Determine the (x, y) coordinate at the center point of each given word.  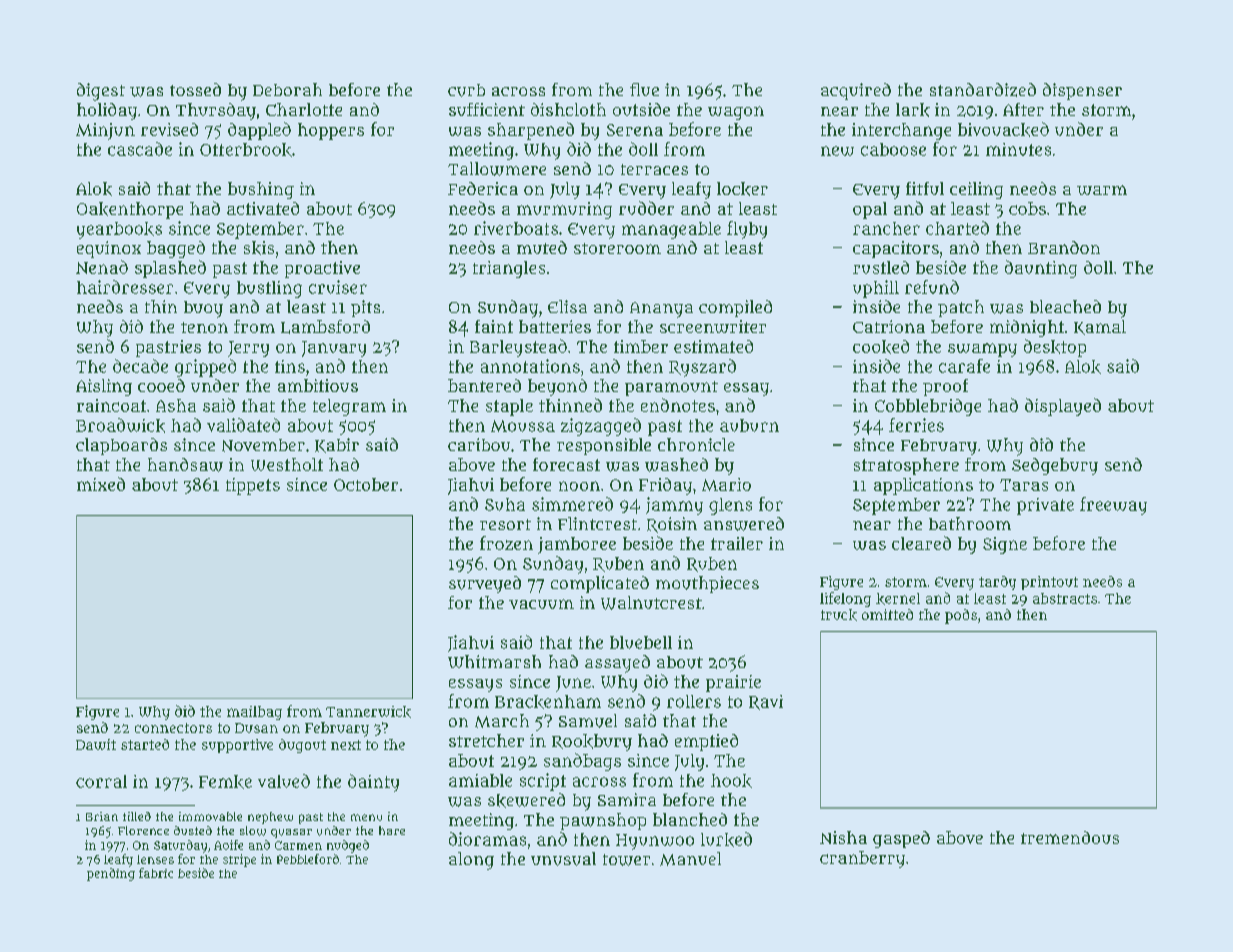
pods (961, 616)
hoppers (331, 131)
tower (626, 860)
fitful (925, 188)
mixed (101, 484)
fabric (156, 873)
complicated (600, 584)
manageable (671, 230)
